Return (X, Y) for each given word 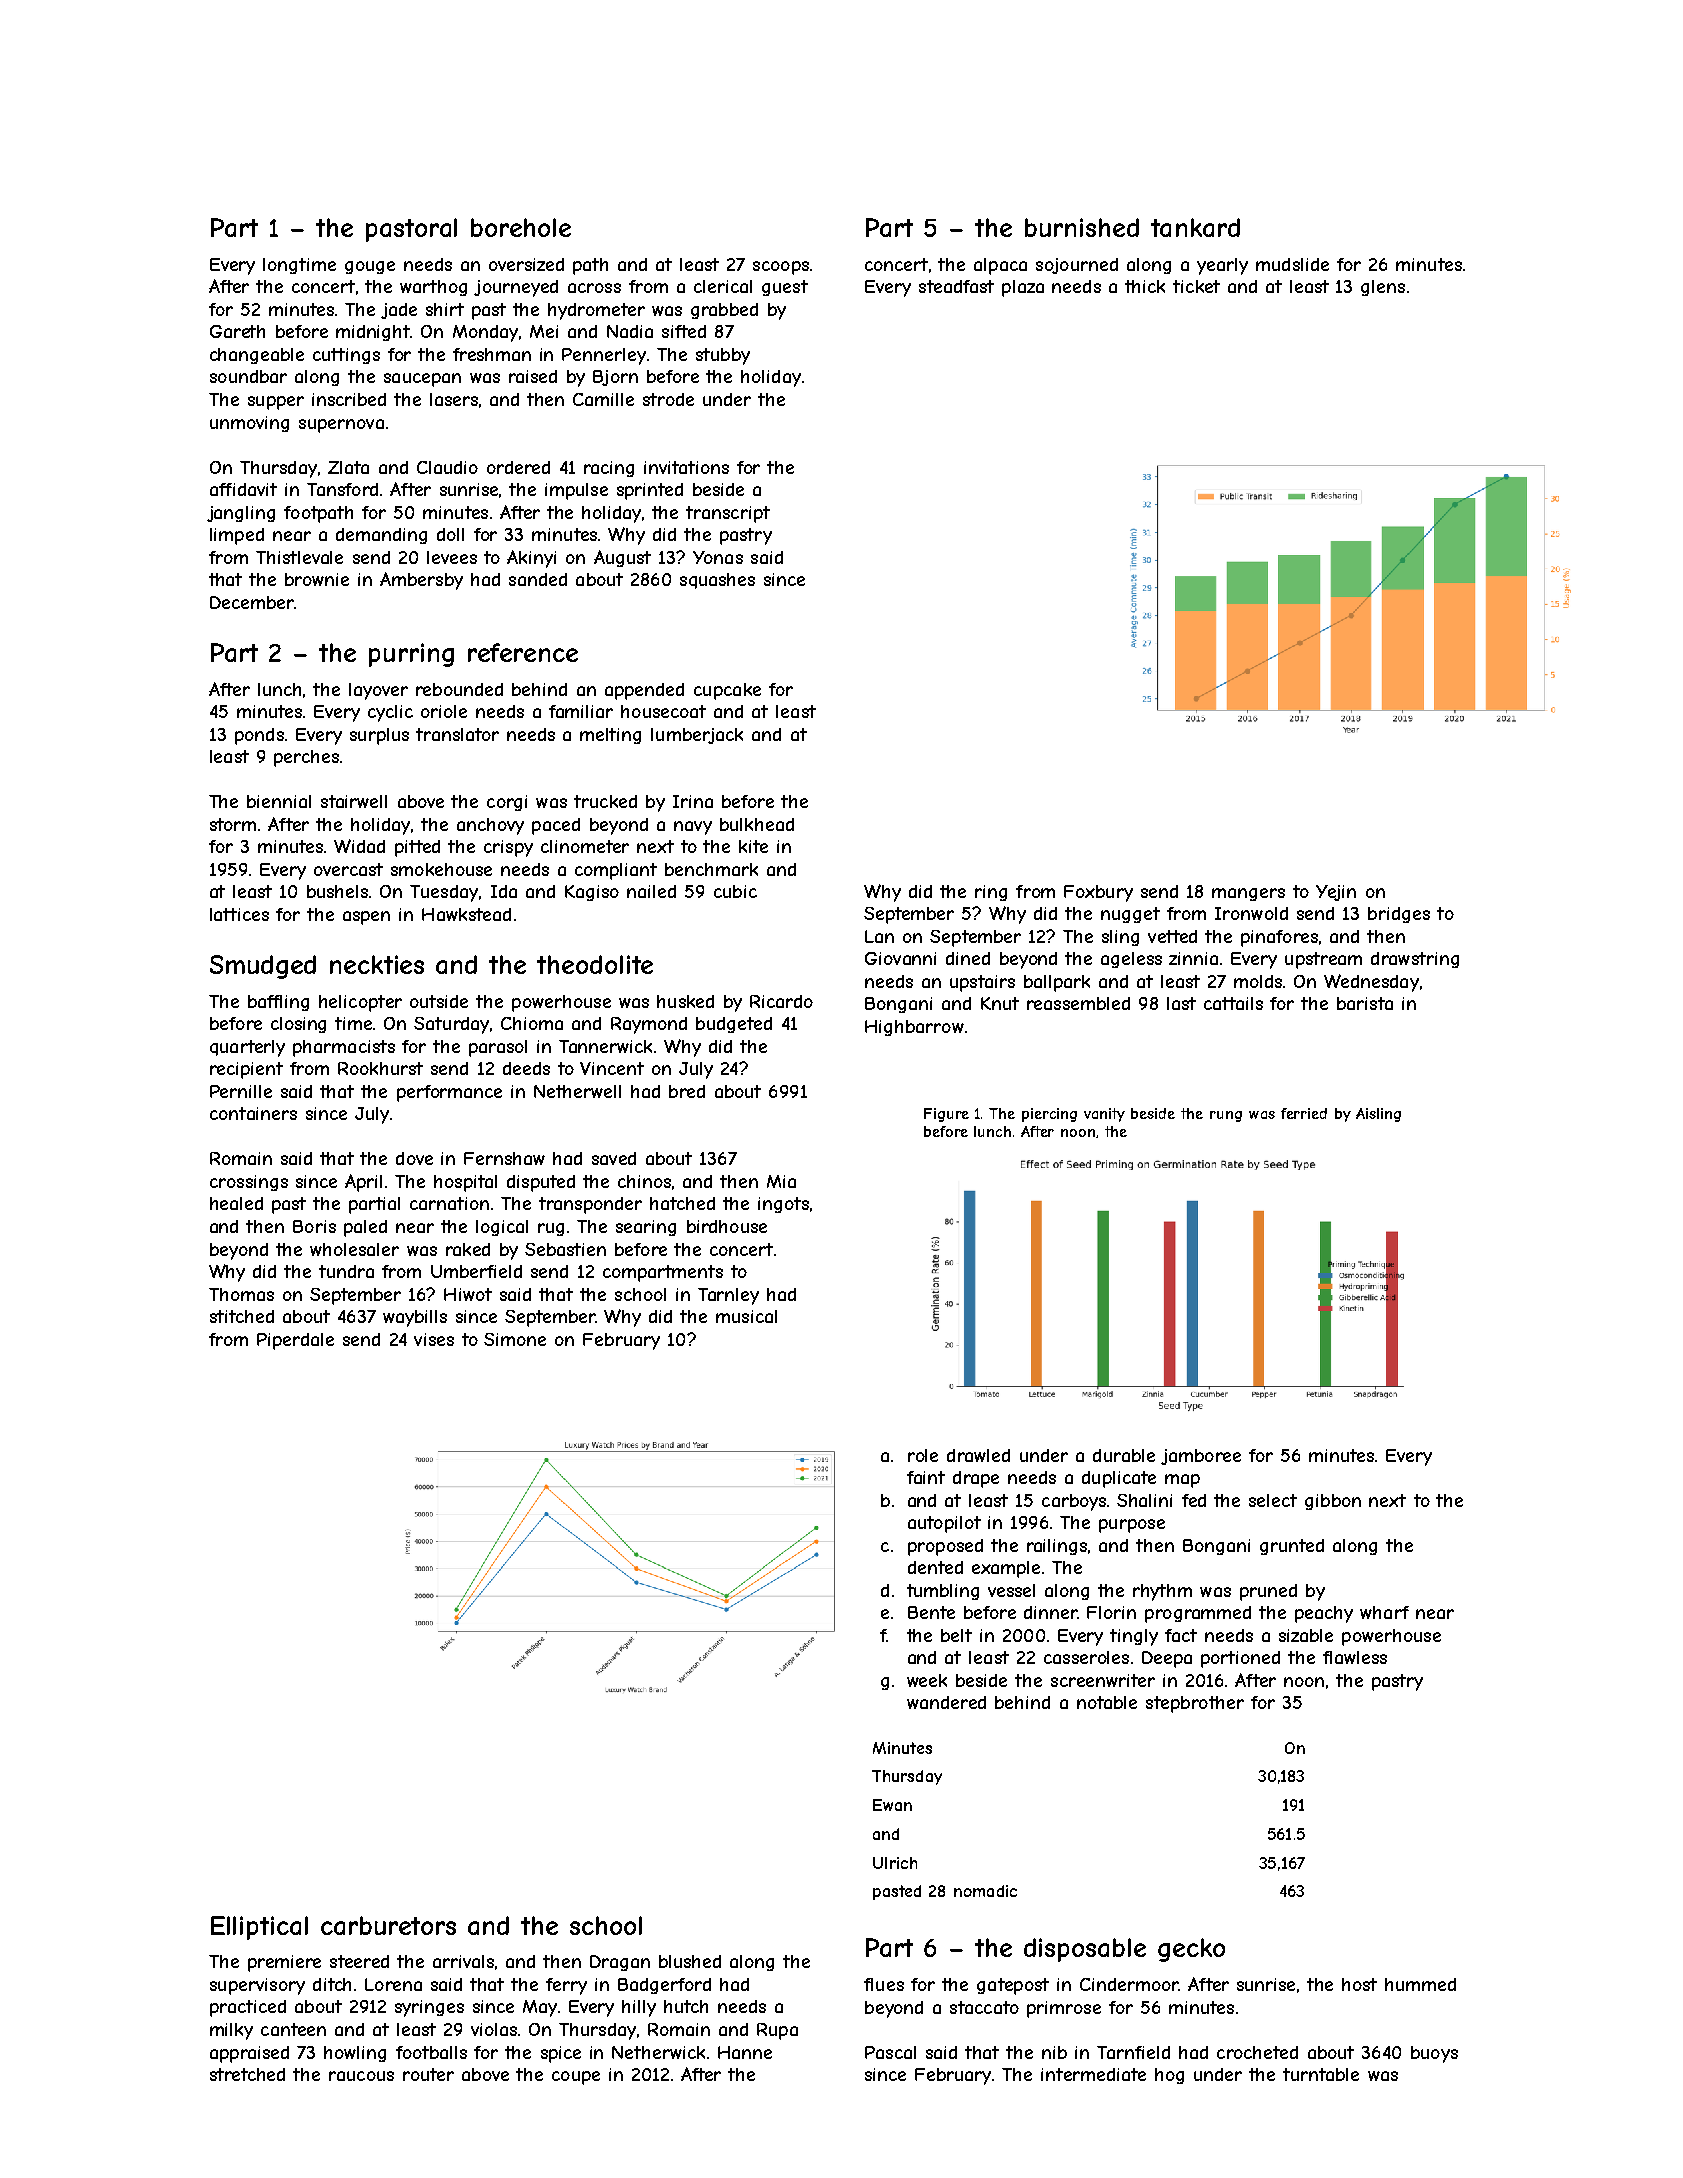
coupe (576, 2078)
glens (1383, 288)
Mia (781, 1181)
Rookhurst (380, 1068)
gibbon (1333, 1502)
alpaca (1000, 266)
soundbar (248, 376)
